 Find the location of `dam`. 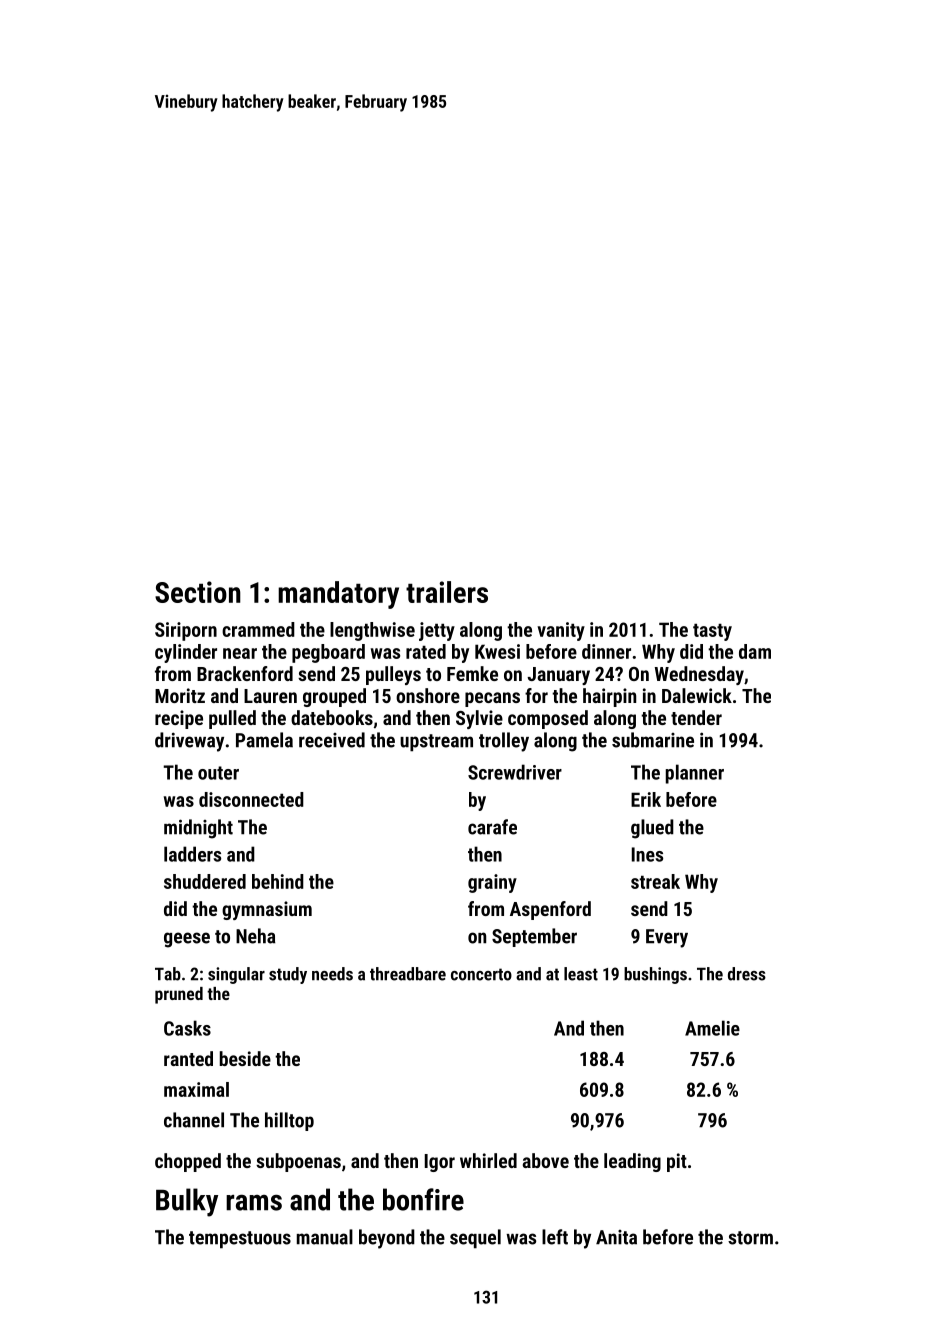

dam is located at coordinates (755, 651).
